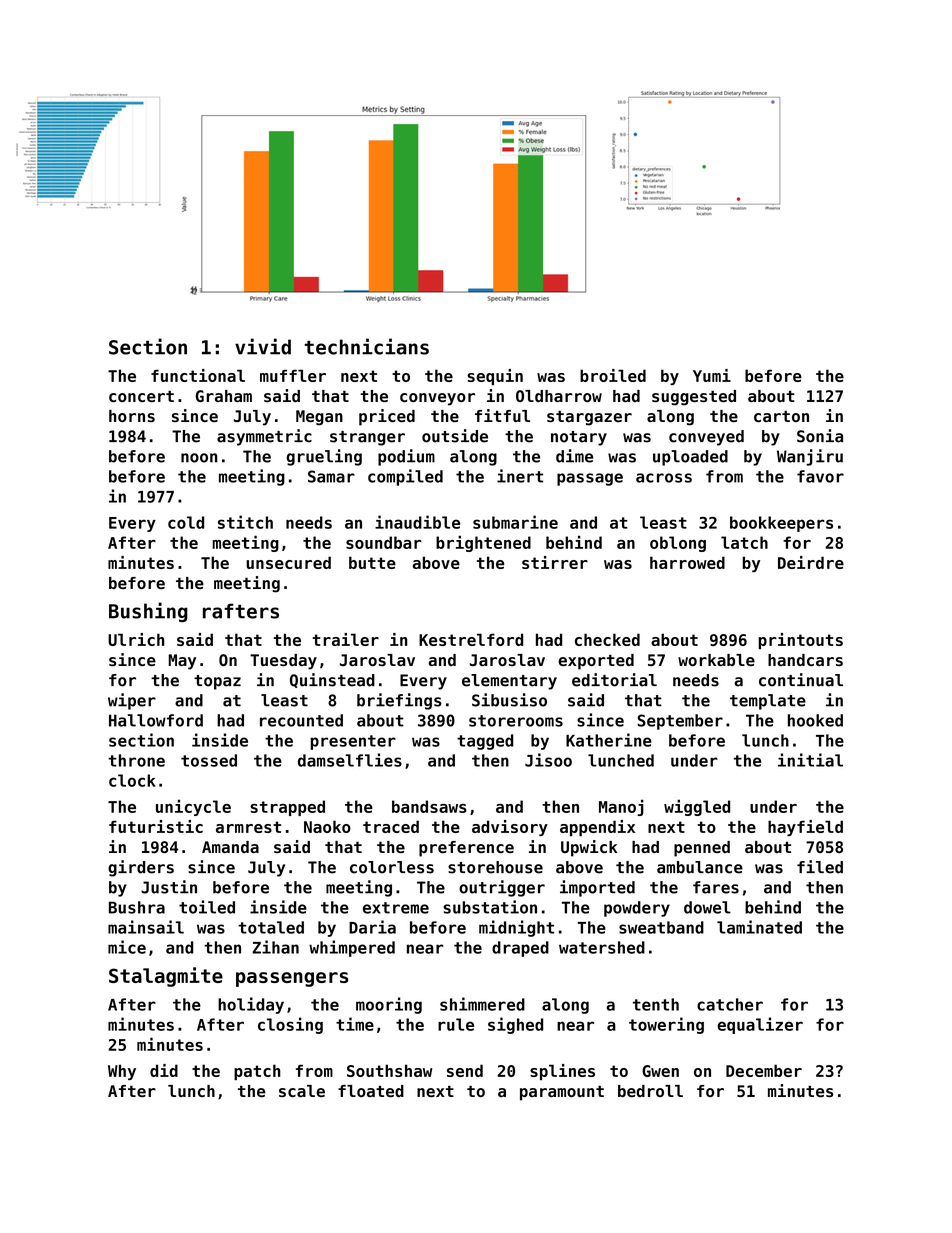  What do you see at coordinates (712, 375) in the screenshot?
I see `Yumi` at bounding box center [712, 375].
